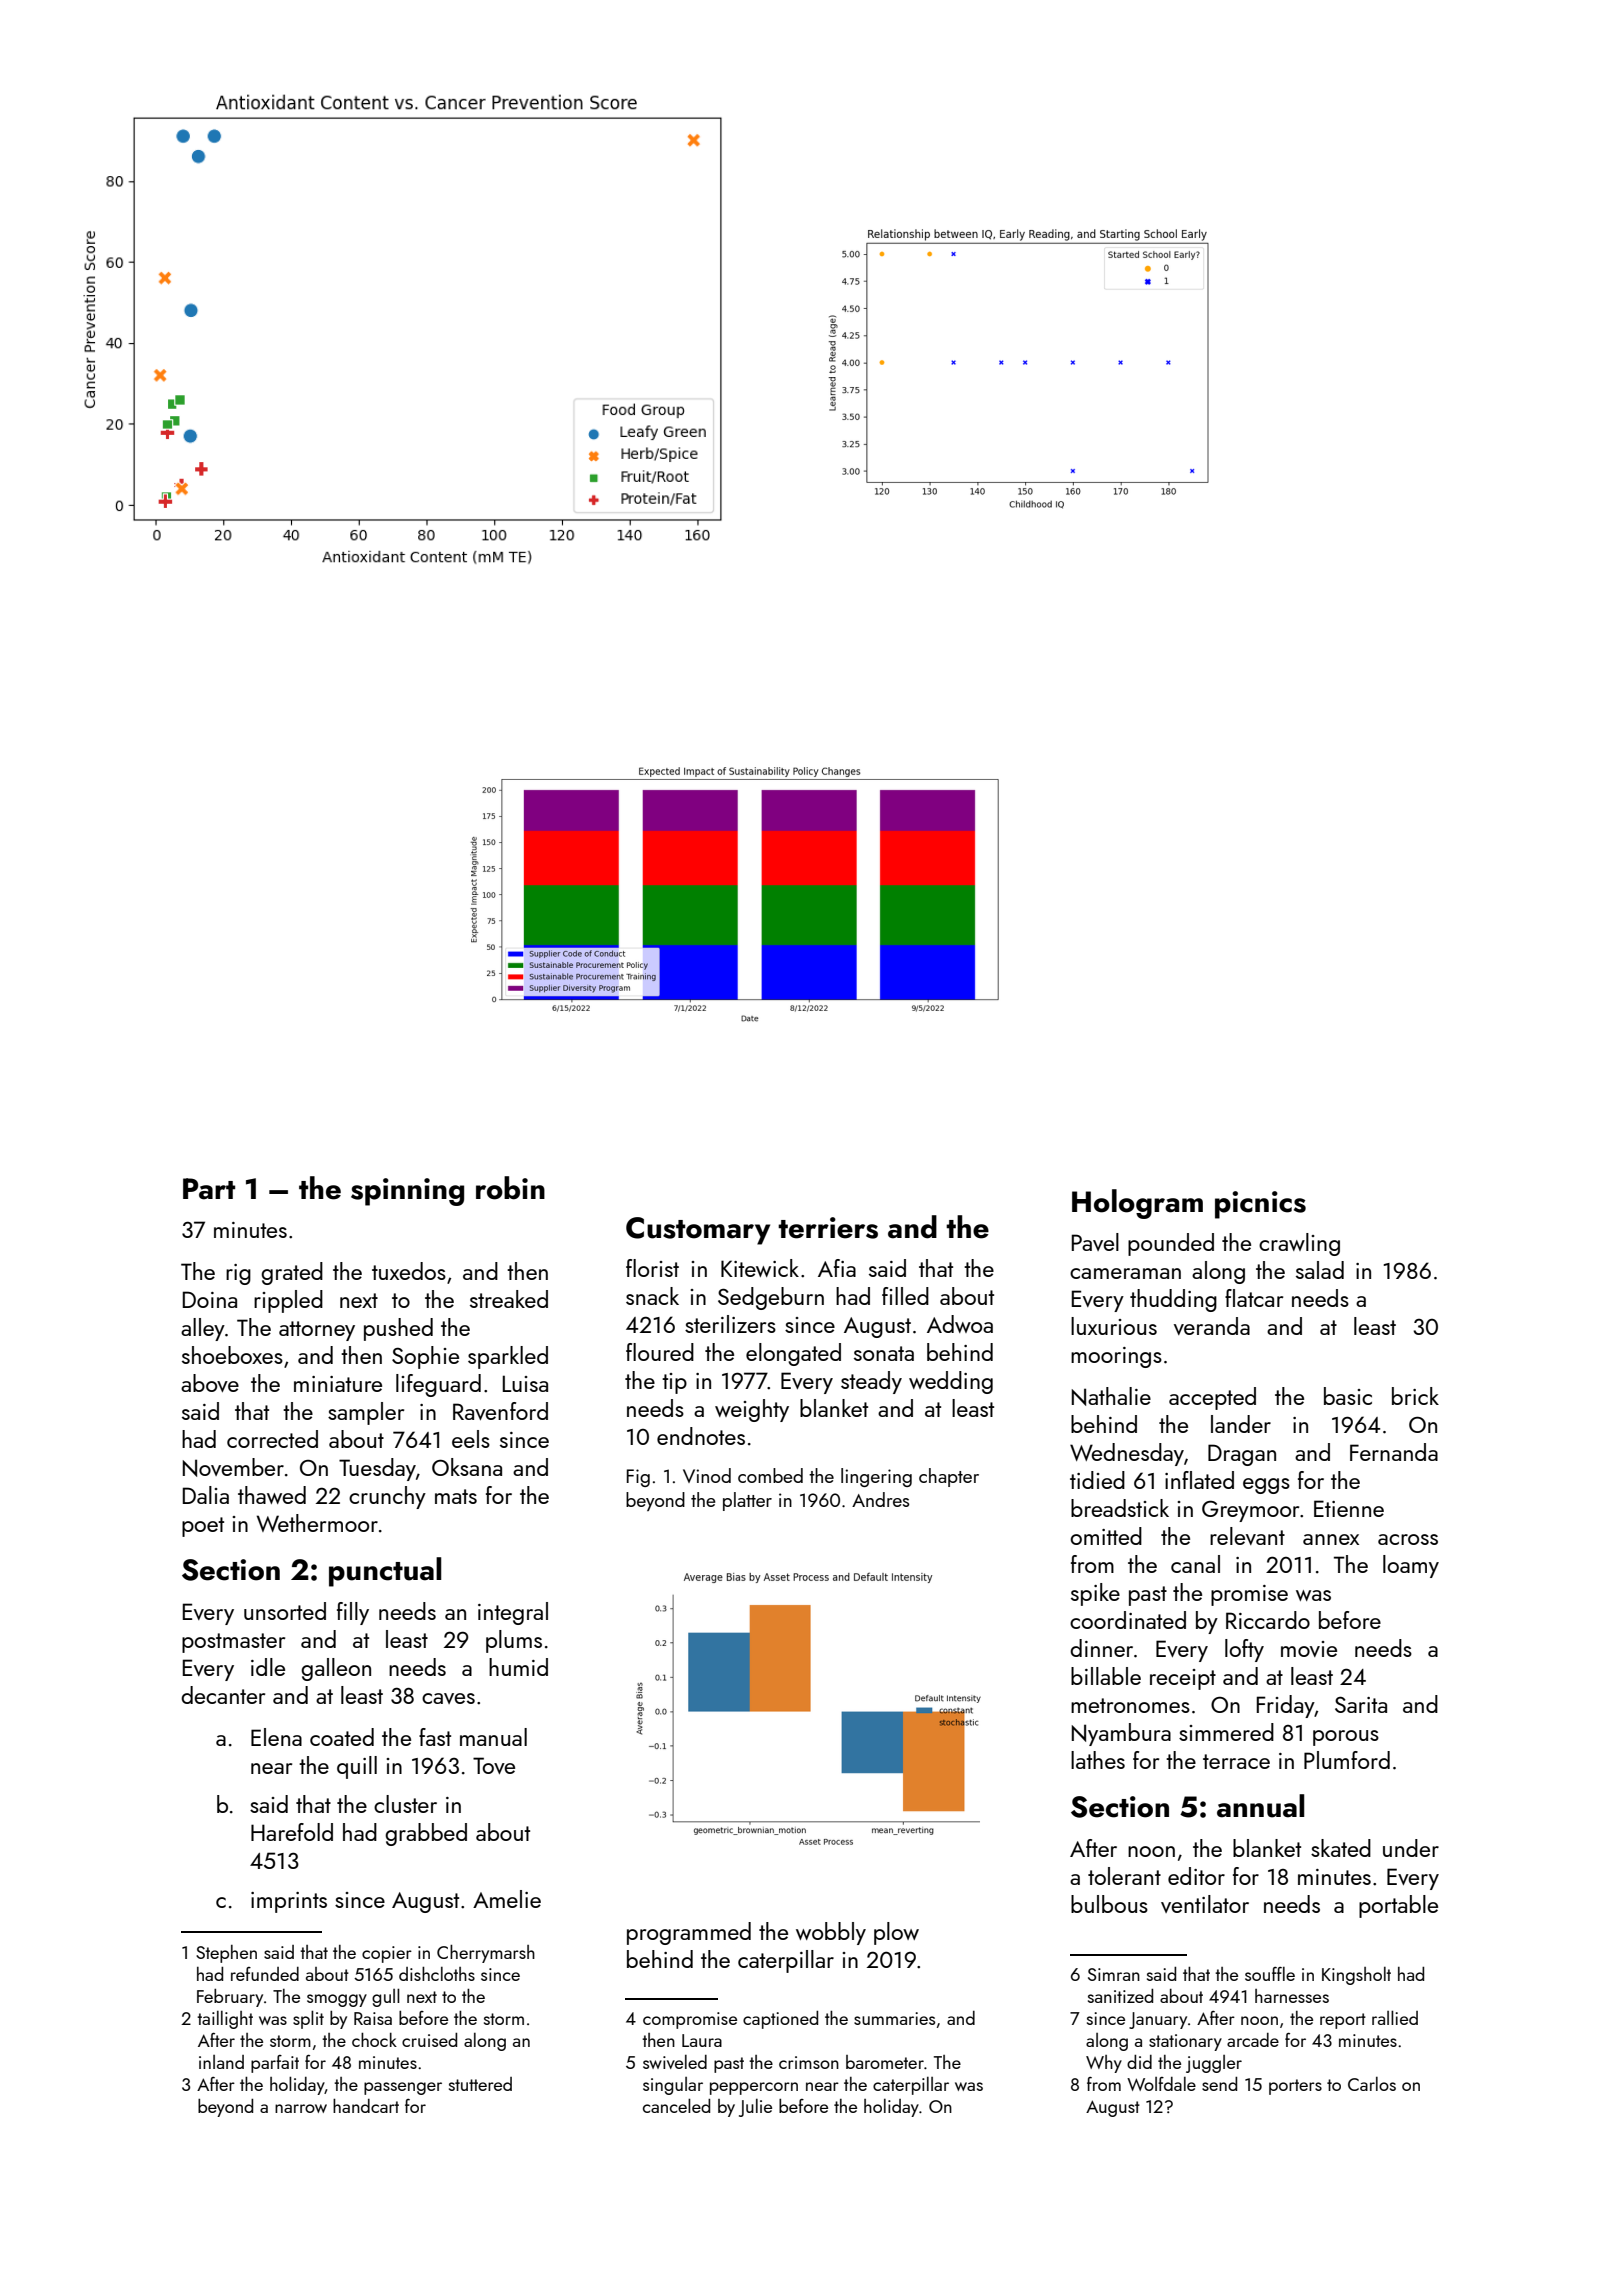  I want to click on spinning, so click(407, 1192).
